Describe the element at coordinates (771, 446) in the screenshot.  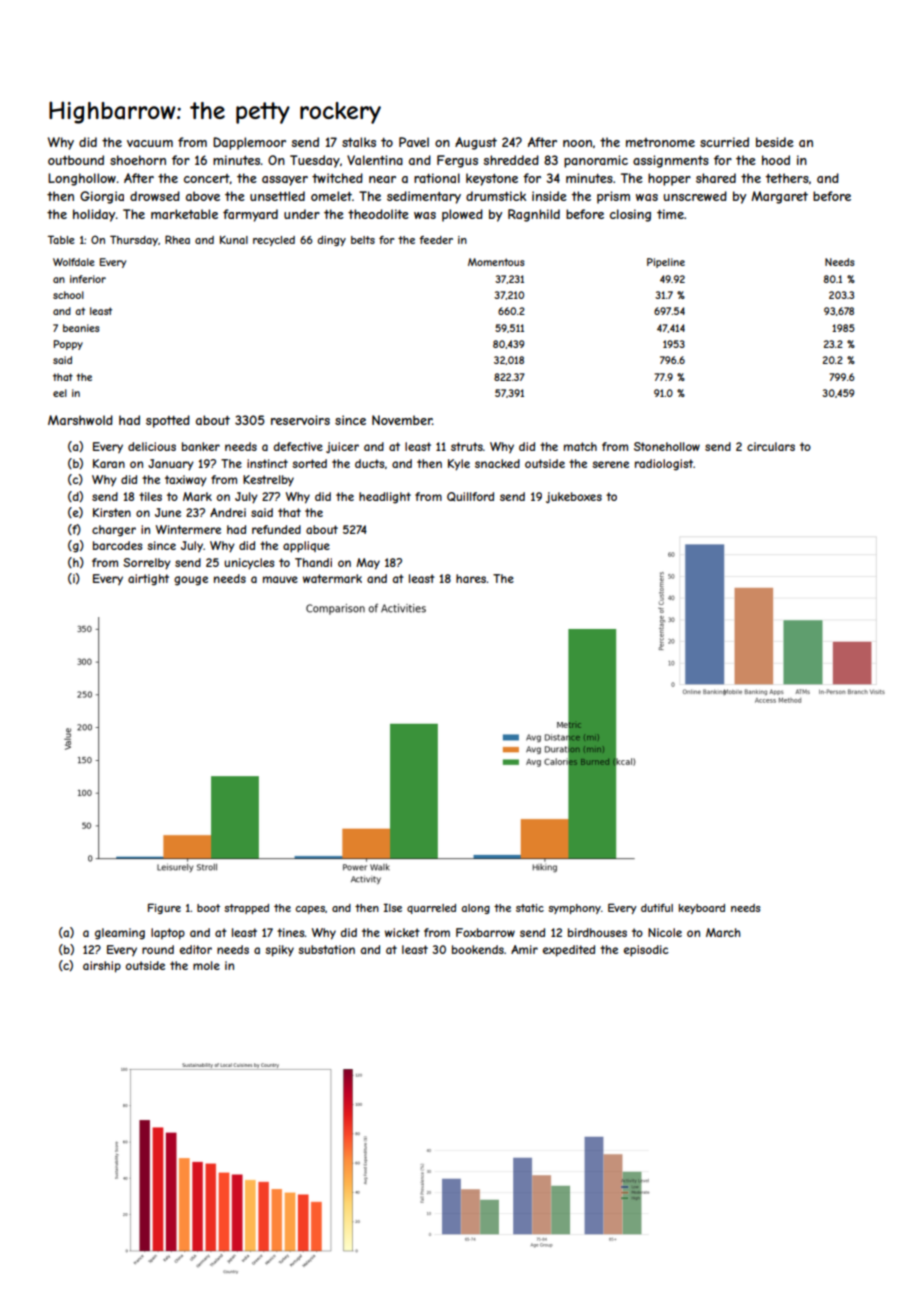
I see `circulars` at that location.
